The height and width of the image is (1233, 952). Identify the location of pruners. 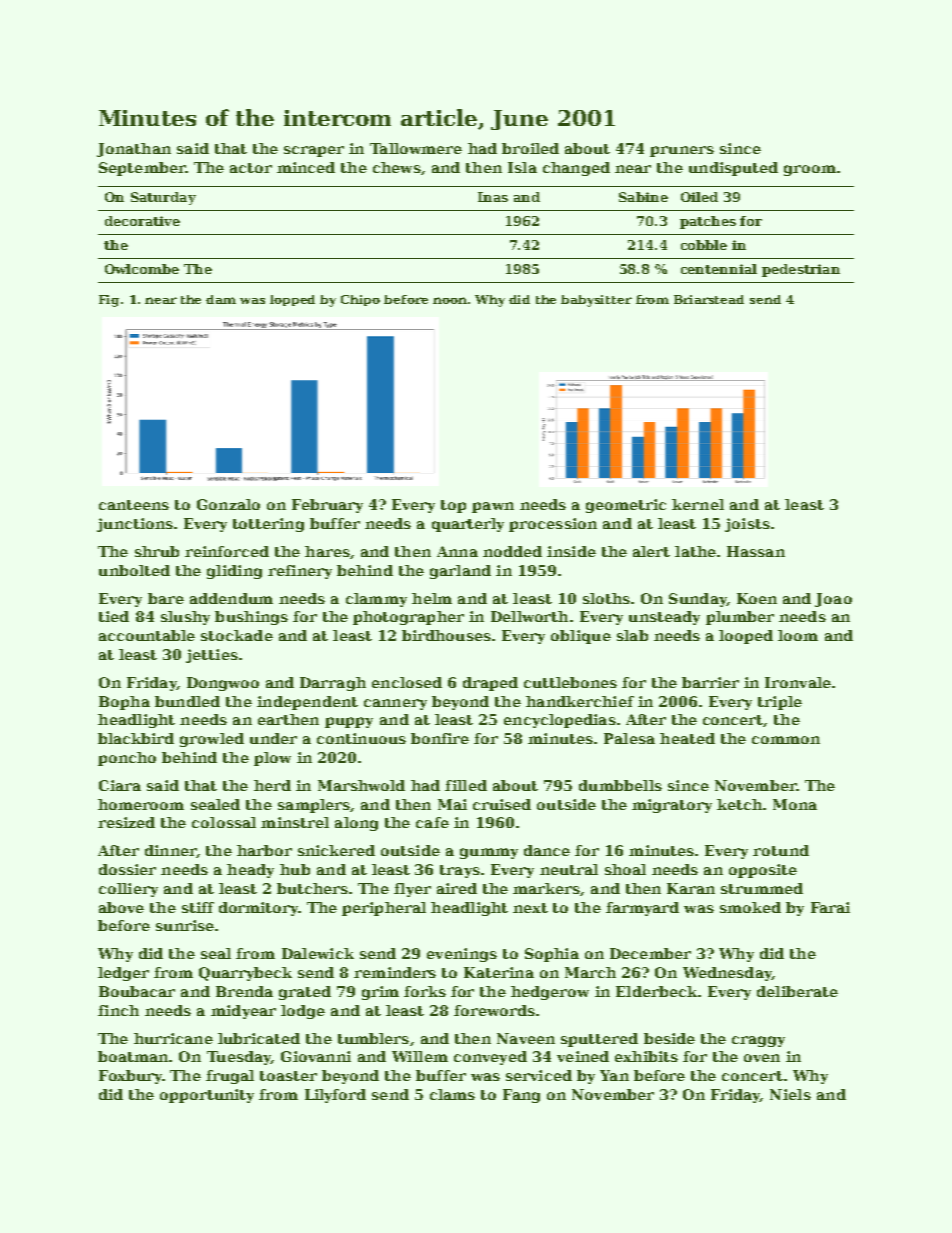
(682, 151).
